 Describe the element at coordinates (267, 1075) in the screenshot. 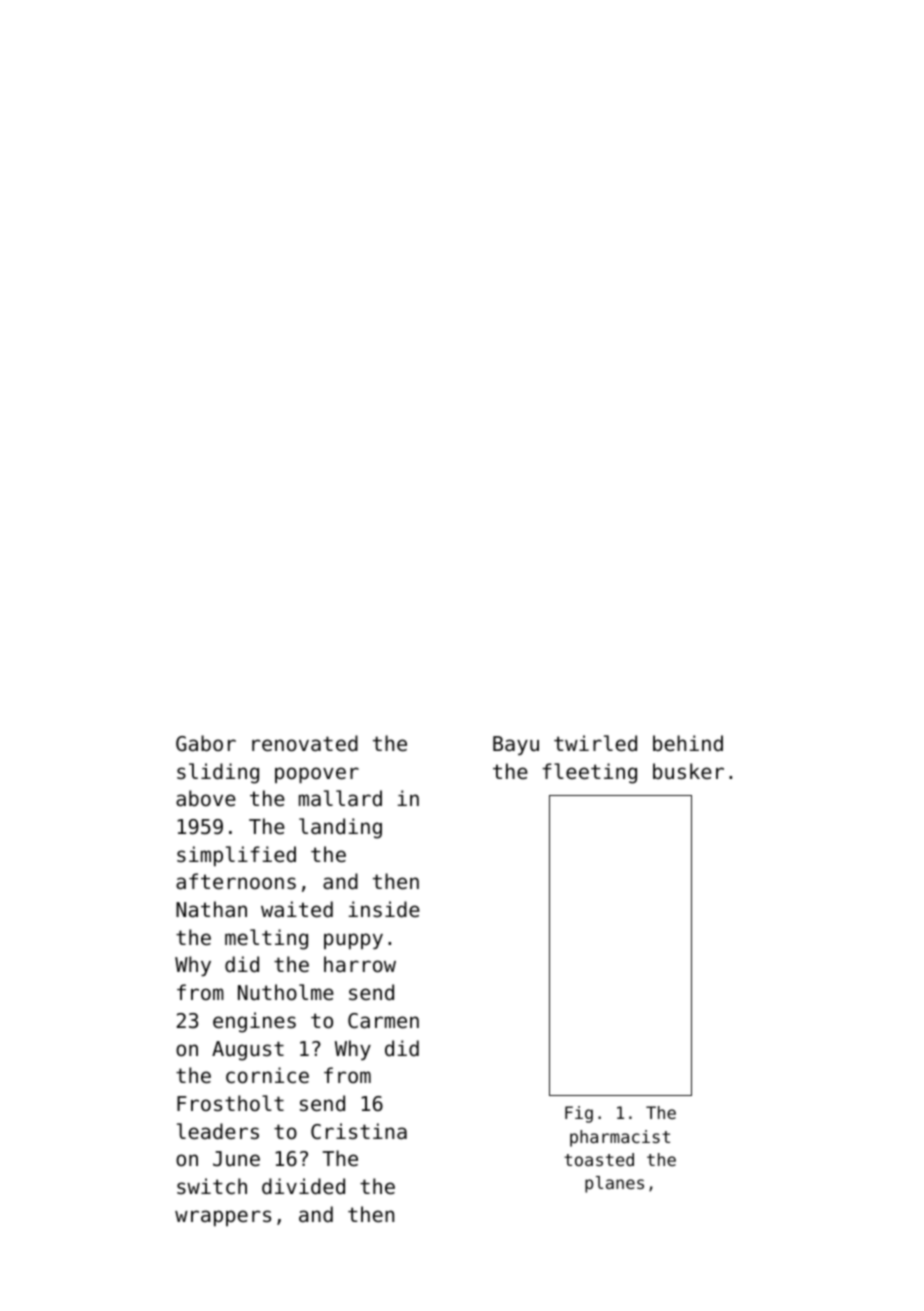

I see `cornice` at that location.
